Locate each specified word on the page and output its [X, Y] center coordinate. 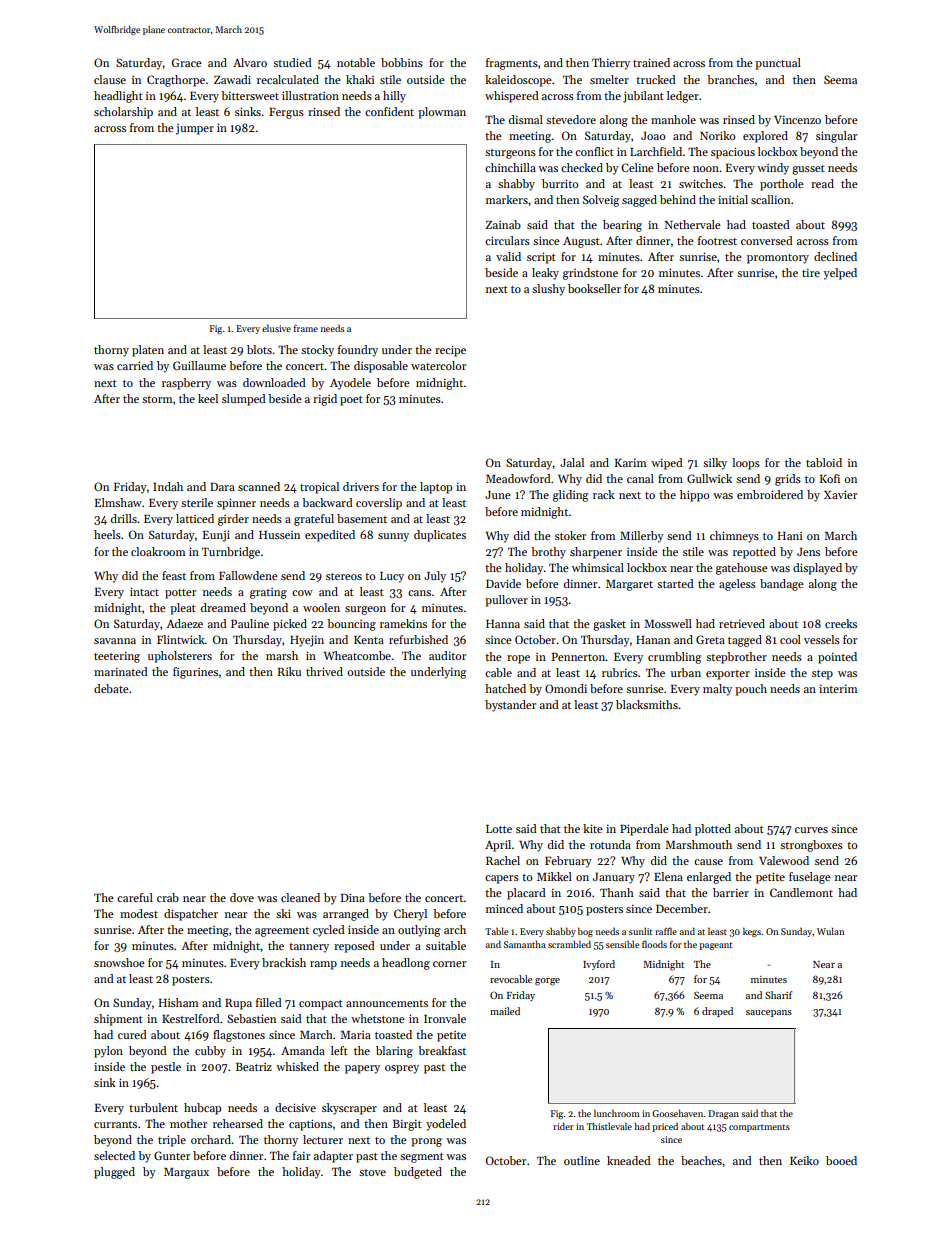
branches [730, 79]
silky [715, 464]
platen [148, 351]
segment [422, 1158]
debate [111, 688]
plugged [114, 1173]
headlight [118, 97]
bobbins [402, 62]
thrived [324, 671]
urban [686, 672]
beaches [701, 1160]
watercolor [438, 365]
